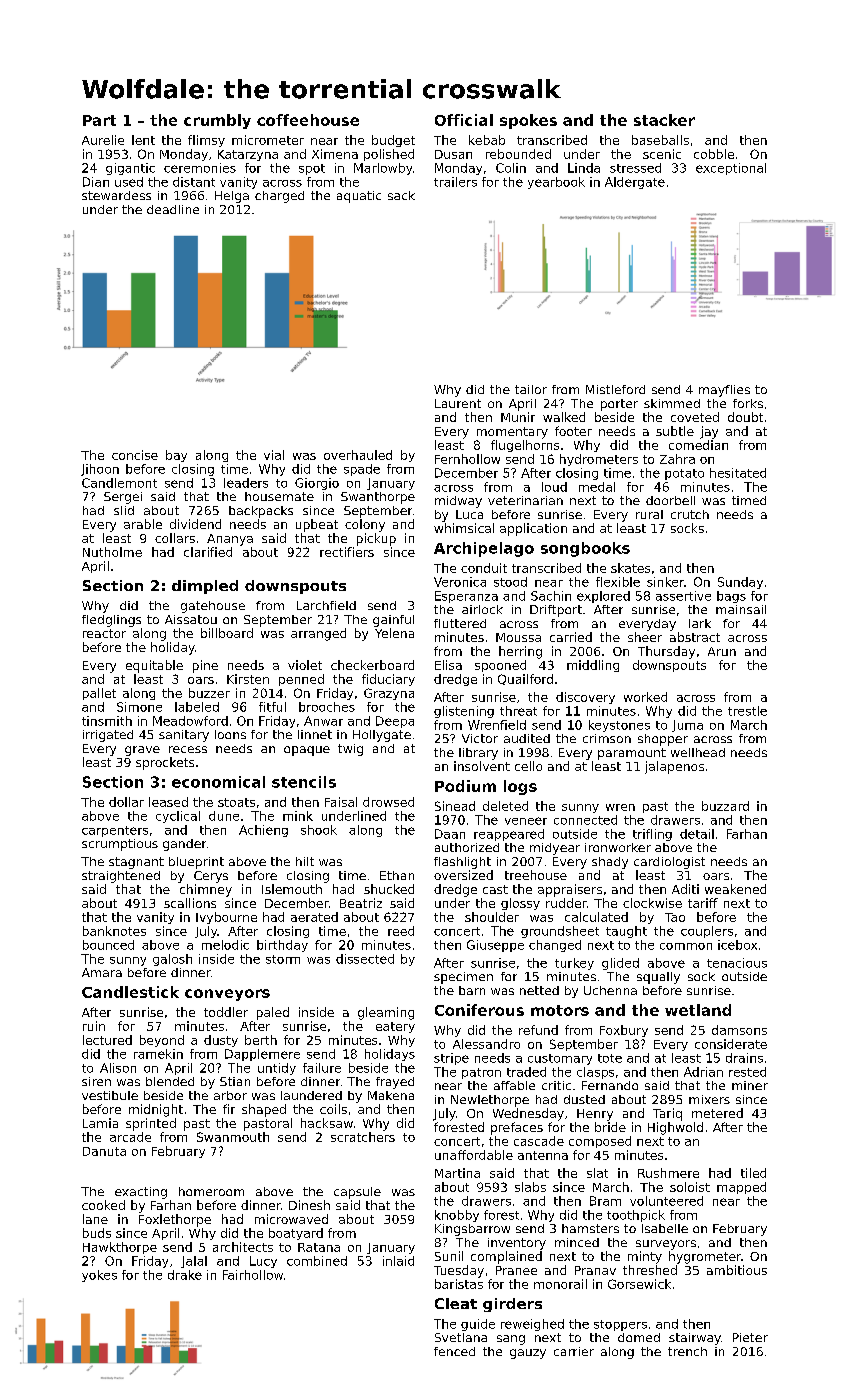  Describe the element at coordinates (136, 863) in the page. I see `stagnant` at that location.
